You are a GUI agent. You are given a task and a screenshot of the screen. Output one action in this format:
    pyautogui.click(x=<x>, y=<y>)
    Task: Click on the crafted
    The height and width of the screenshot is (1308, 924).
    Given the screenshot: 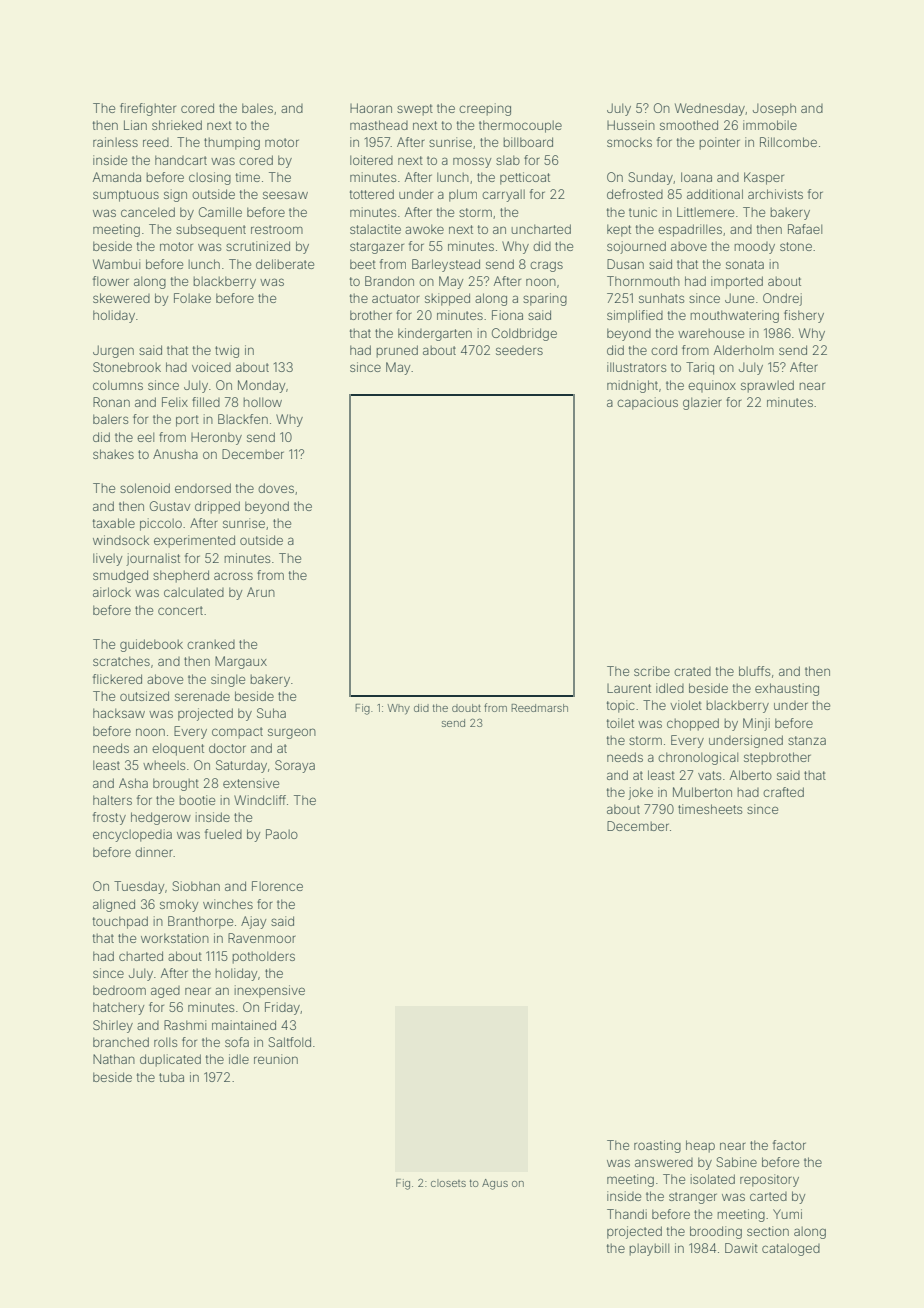 What is the action you would take?
    pyautogui.click(x=783, y=792)
